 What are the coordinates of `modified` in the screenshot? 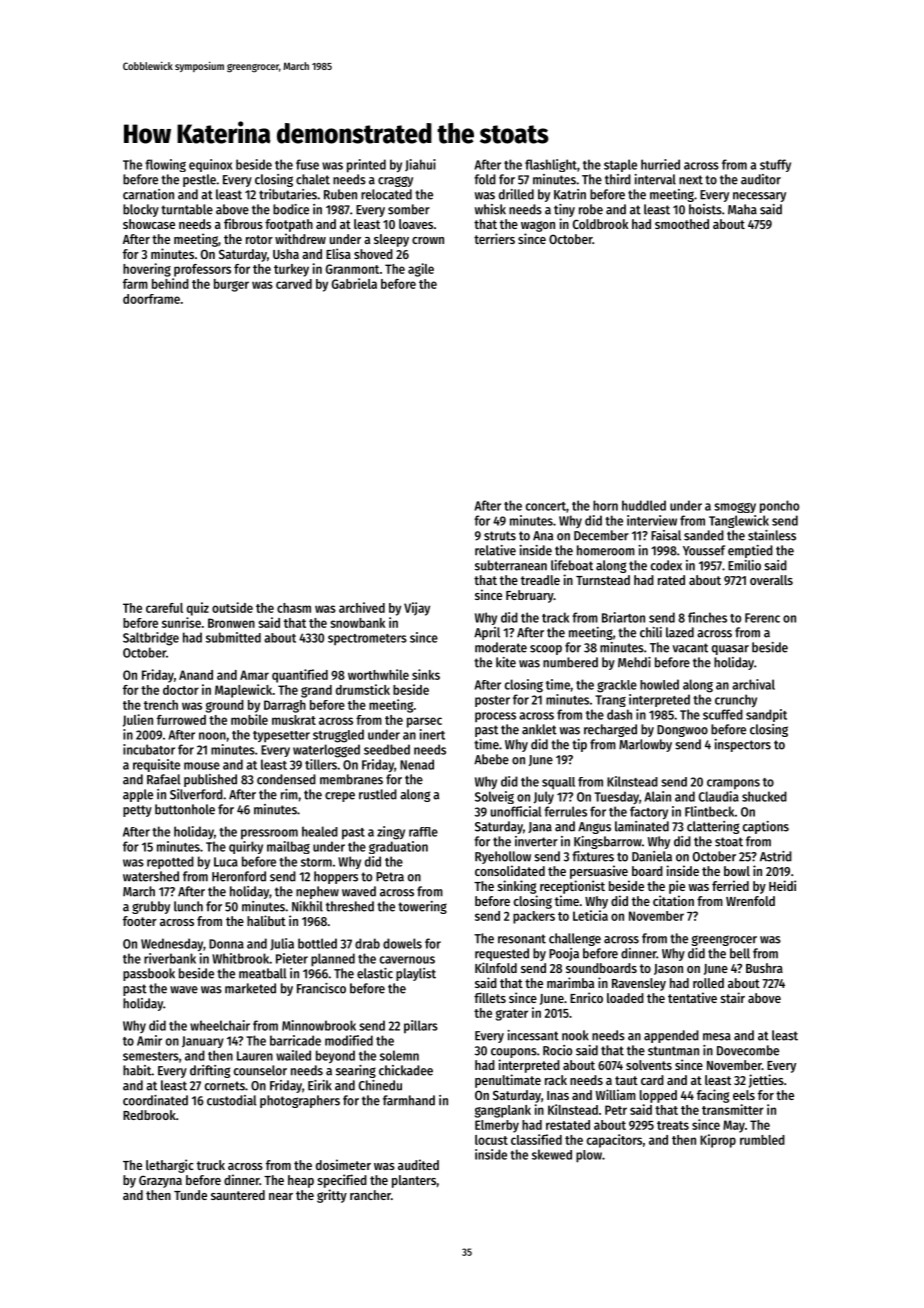 It's located at (349, 1040).
